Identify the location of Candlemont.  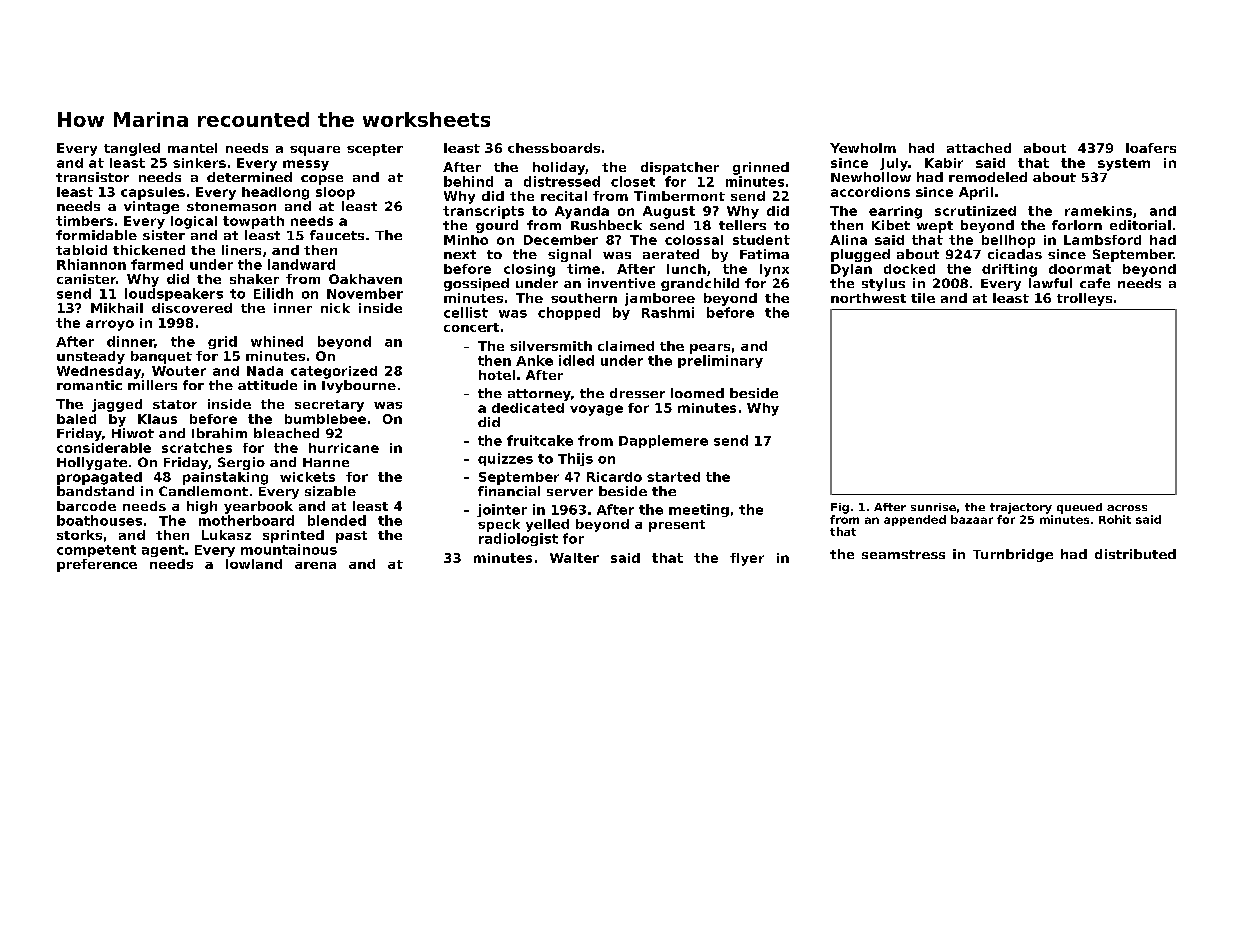
(203, 491).
